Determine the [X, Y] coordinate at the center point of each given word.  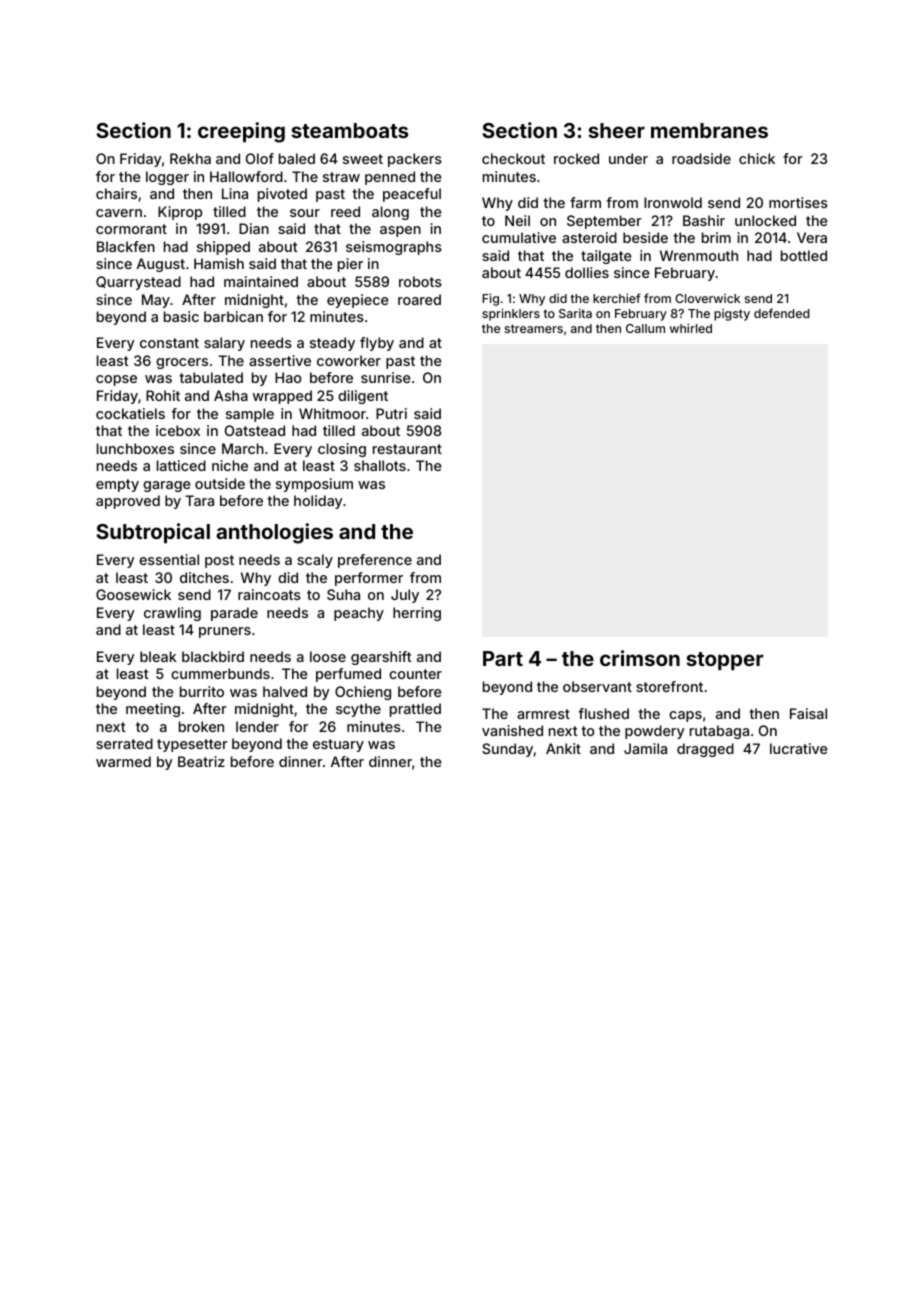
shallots [380, 465]
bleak [158, 656]
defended [781, 313]
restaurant [407, 449]
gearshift [381, 658]
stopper [724, 661]
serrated [124, 743]
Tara [199, 500]
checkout [513, 158]
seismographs [394, 248]
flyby [377, 344]
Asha [231, 395]
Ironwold [673, 202]
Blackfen [126, 246]
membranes [709, 130]
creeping [241, 132]
